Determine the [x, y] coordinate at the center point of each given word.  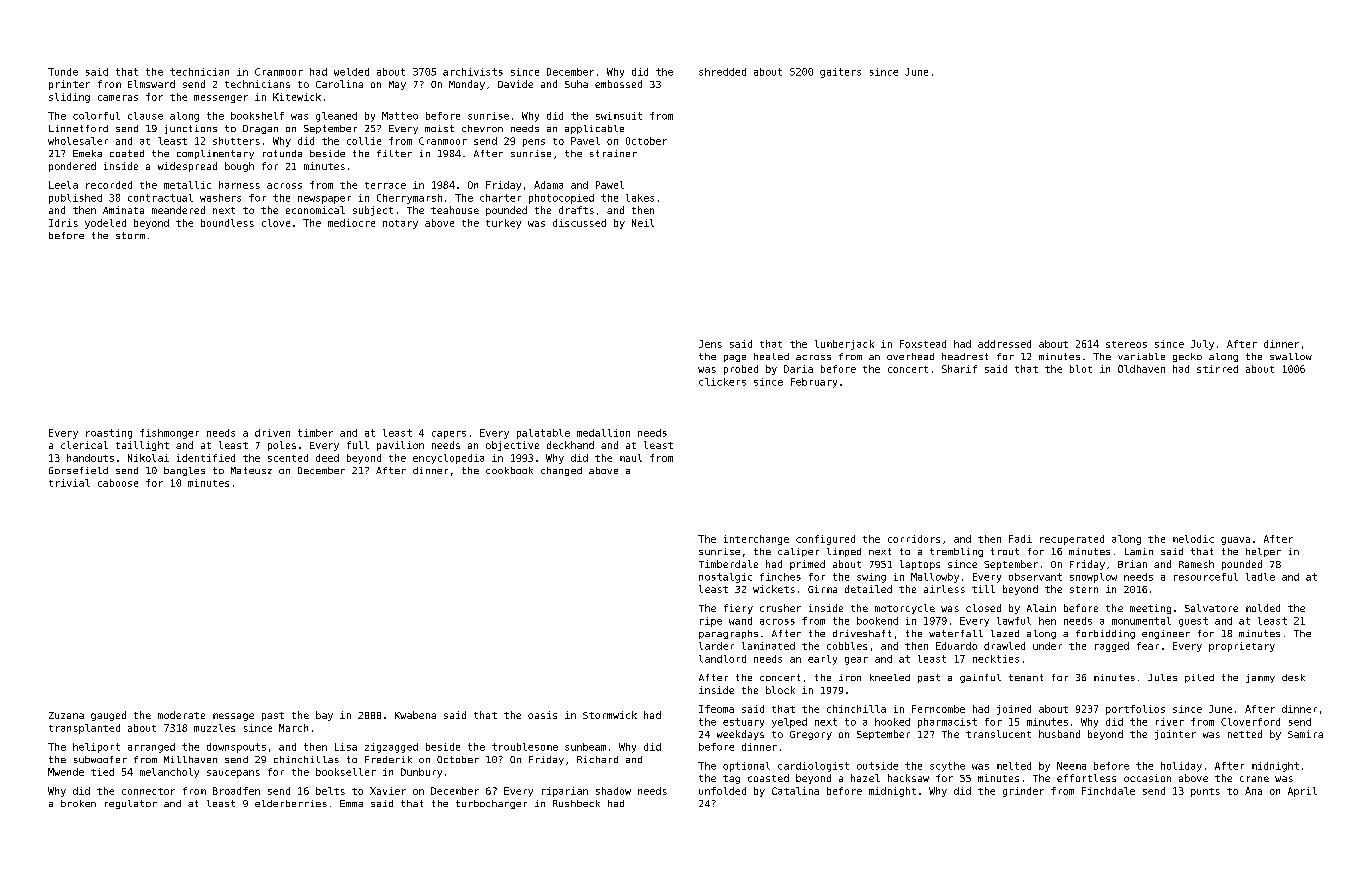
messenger [221, 99]
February [814, 383]
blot [1081, 369]
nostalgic [725, 578]
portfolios [1135, 710]
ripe [711, 622]
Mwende [66, 772]
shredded [722, 72]
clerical [84, 445]
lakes [640, 198]
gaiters [840, 73]
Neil [643, 223]
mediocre [351, 223]
